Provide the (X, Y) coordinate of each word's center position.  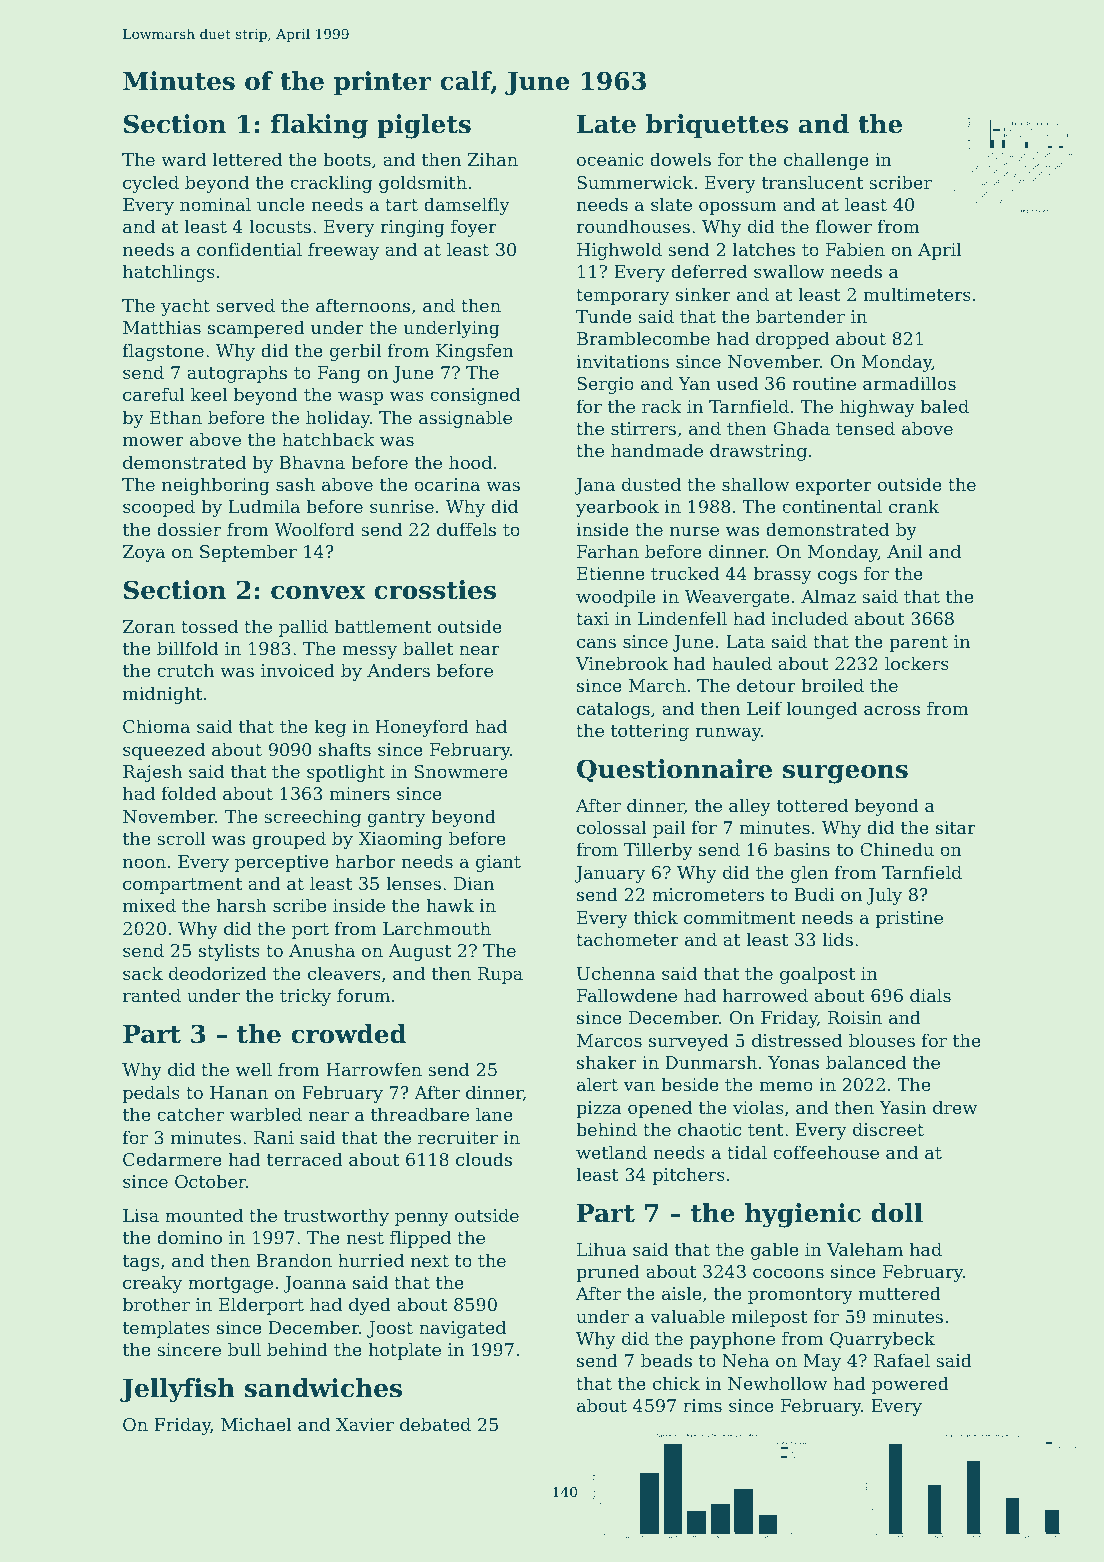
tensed (865, 428)
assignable (465, 419)
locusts (280, 226)
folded (188, 793)
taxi (592, 618)
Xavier (365, 1424)
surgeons (845, 774)
